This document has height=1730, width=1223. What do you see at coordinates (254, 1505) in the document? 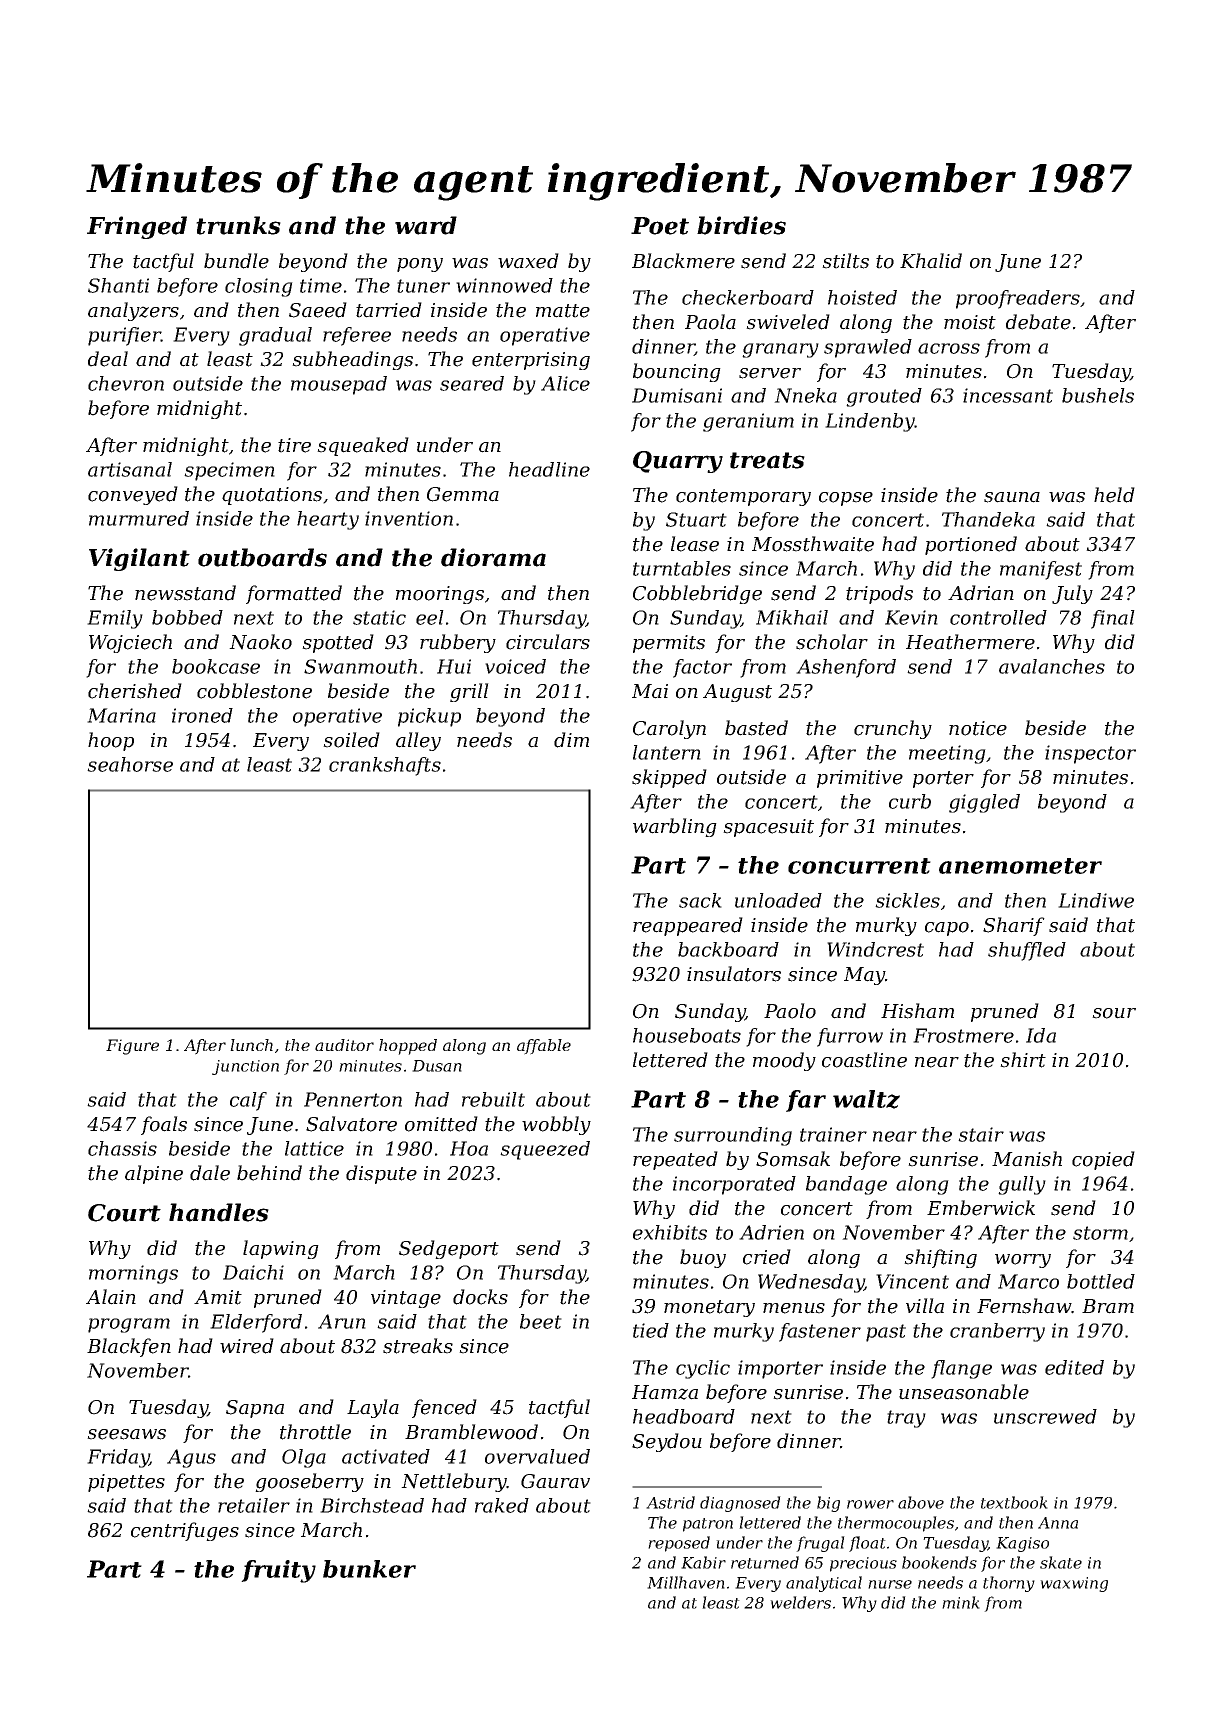
I see `retailer` at bounding box center [254, 1505].
